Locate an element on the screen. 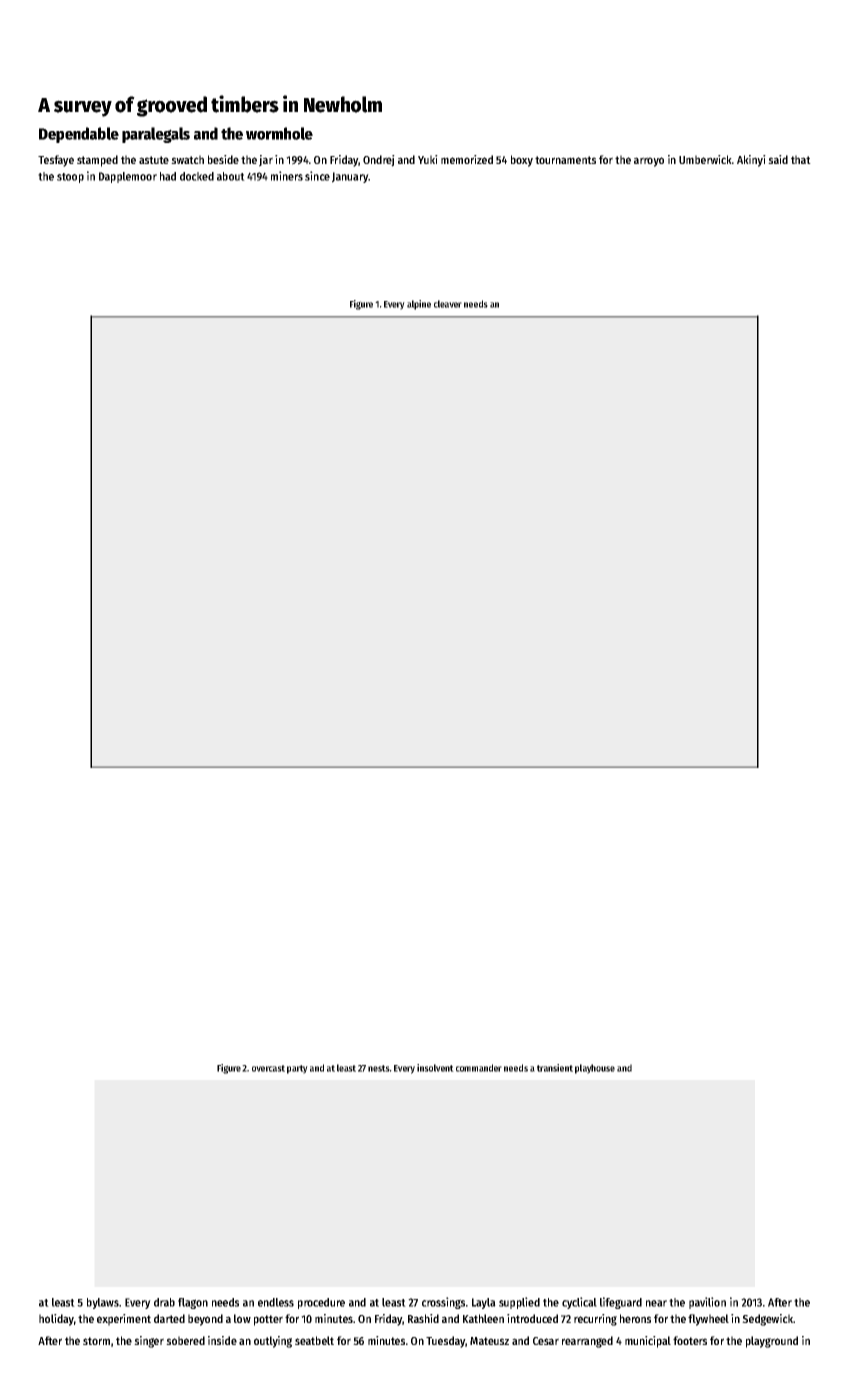 This screenshot has height=1400, width=849. Umberwick is located at coordinates (705, 159).
